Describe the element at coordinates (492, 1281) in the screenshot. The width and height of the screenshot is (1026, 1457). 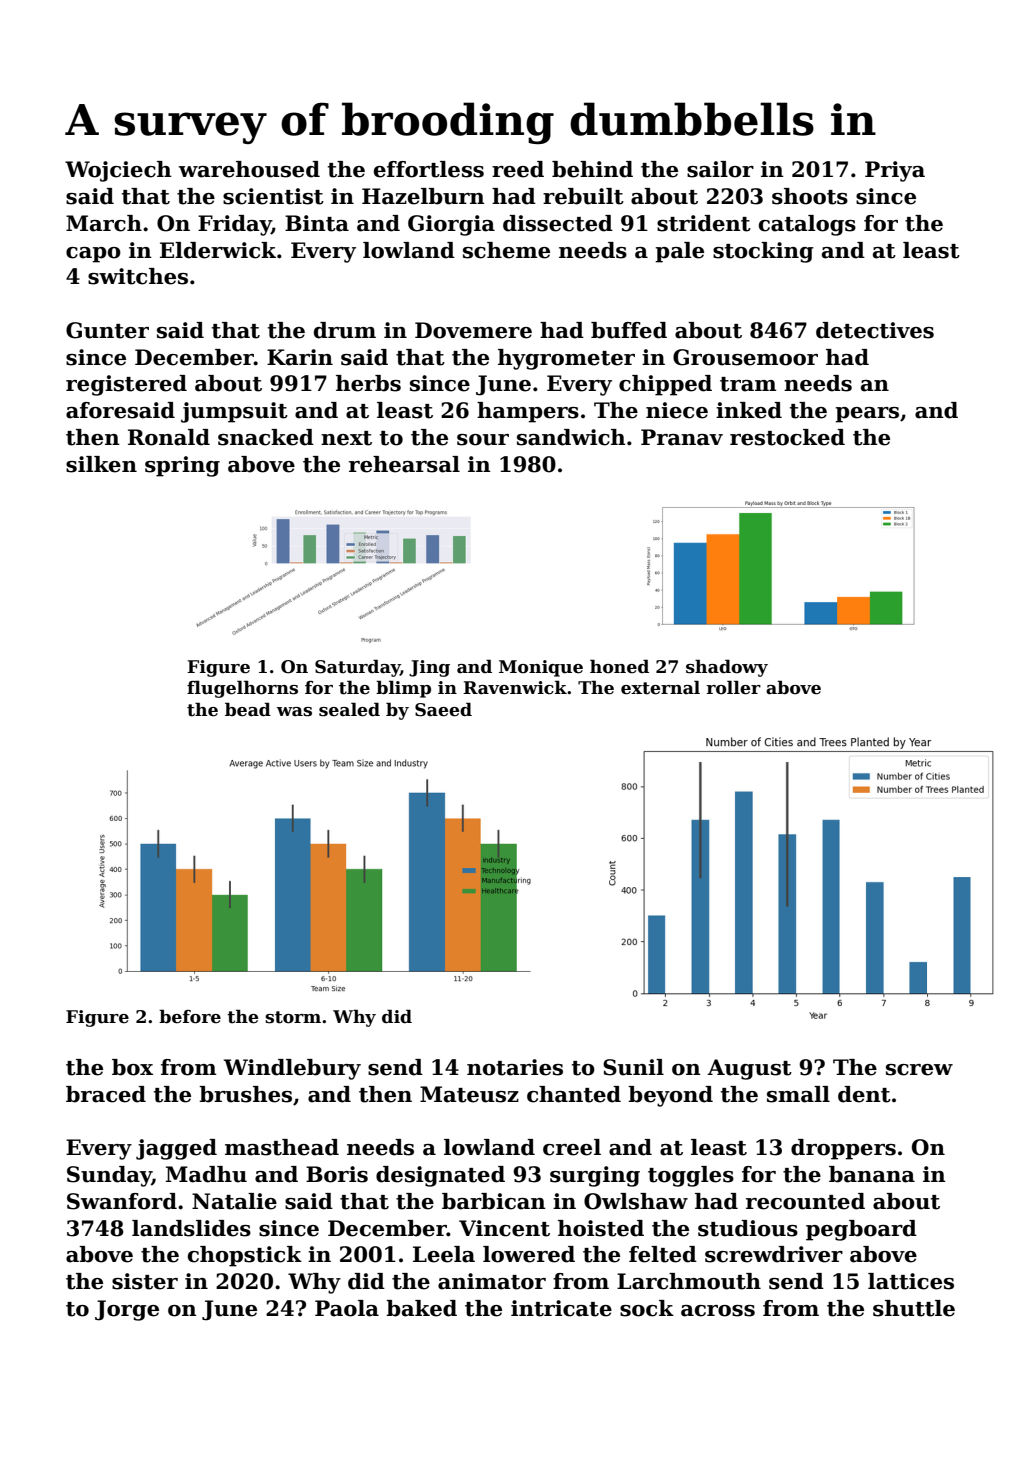
I see `animator` at that location.
